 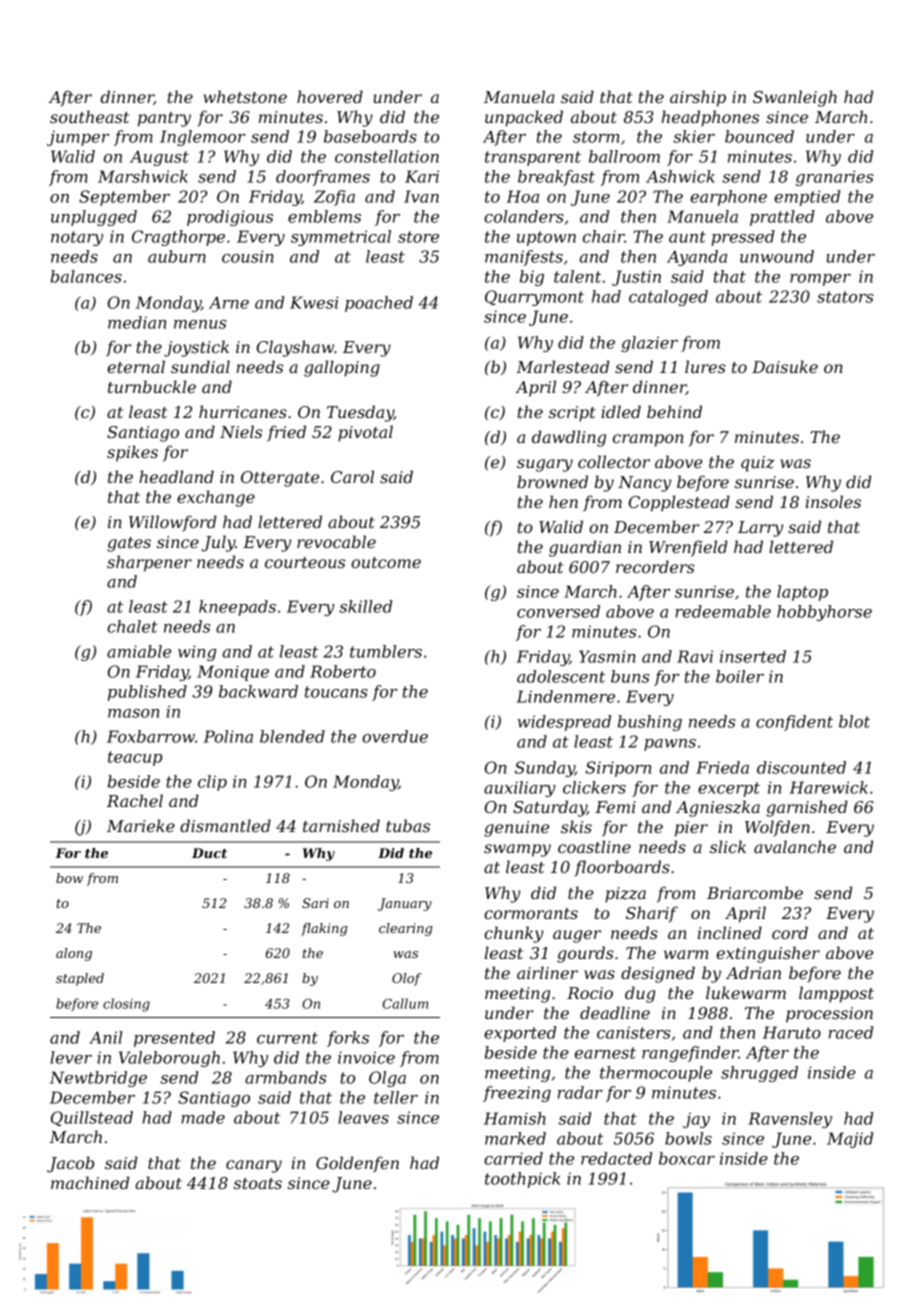 I want to click on machined, so click(x=90, y=1182).
